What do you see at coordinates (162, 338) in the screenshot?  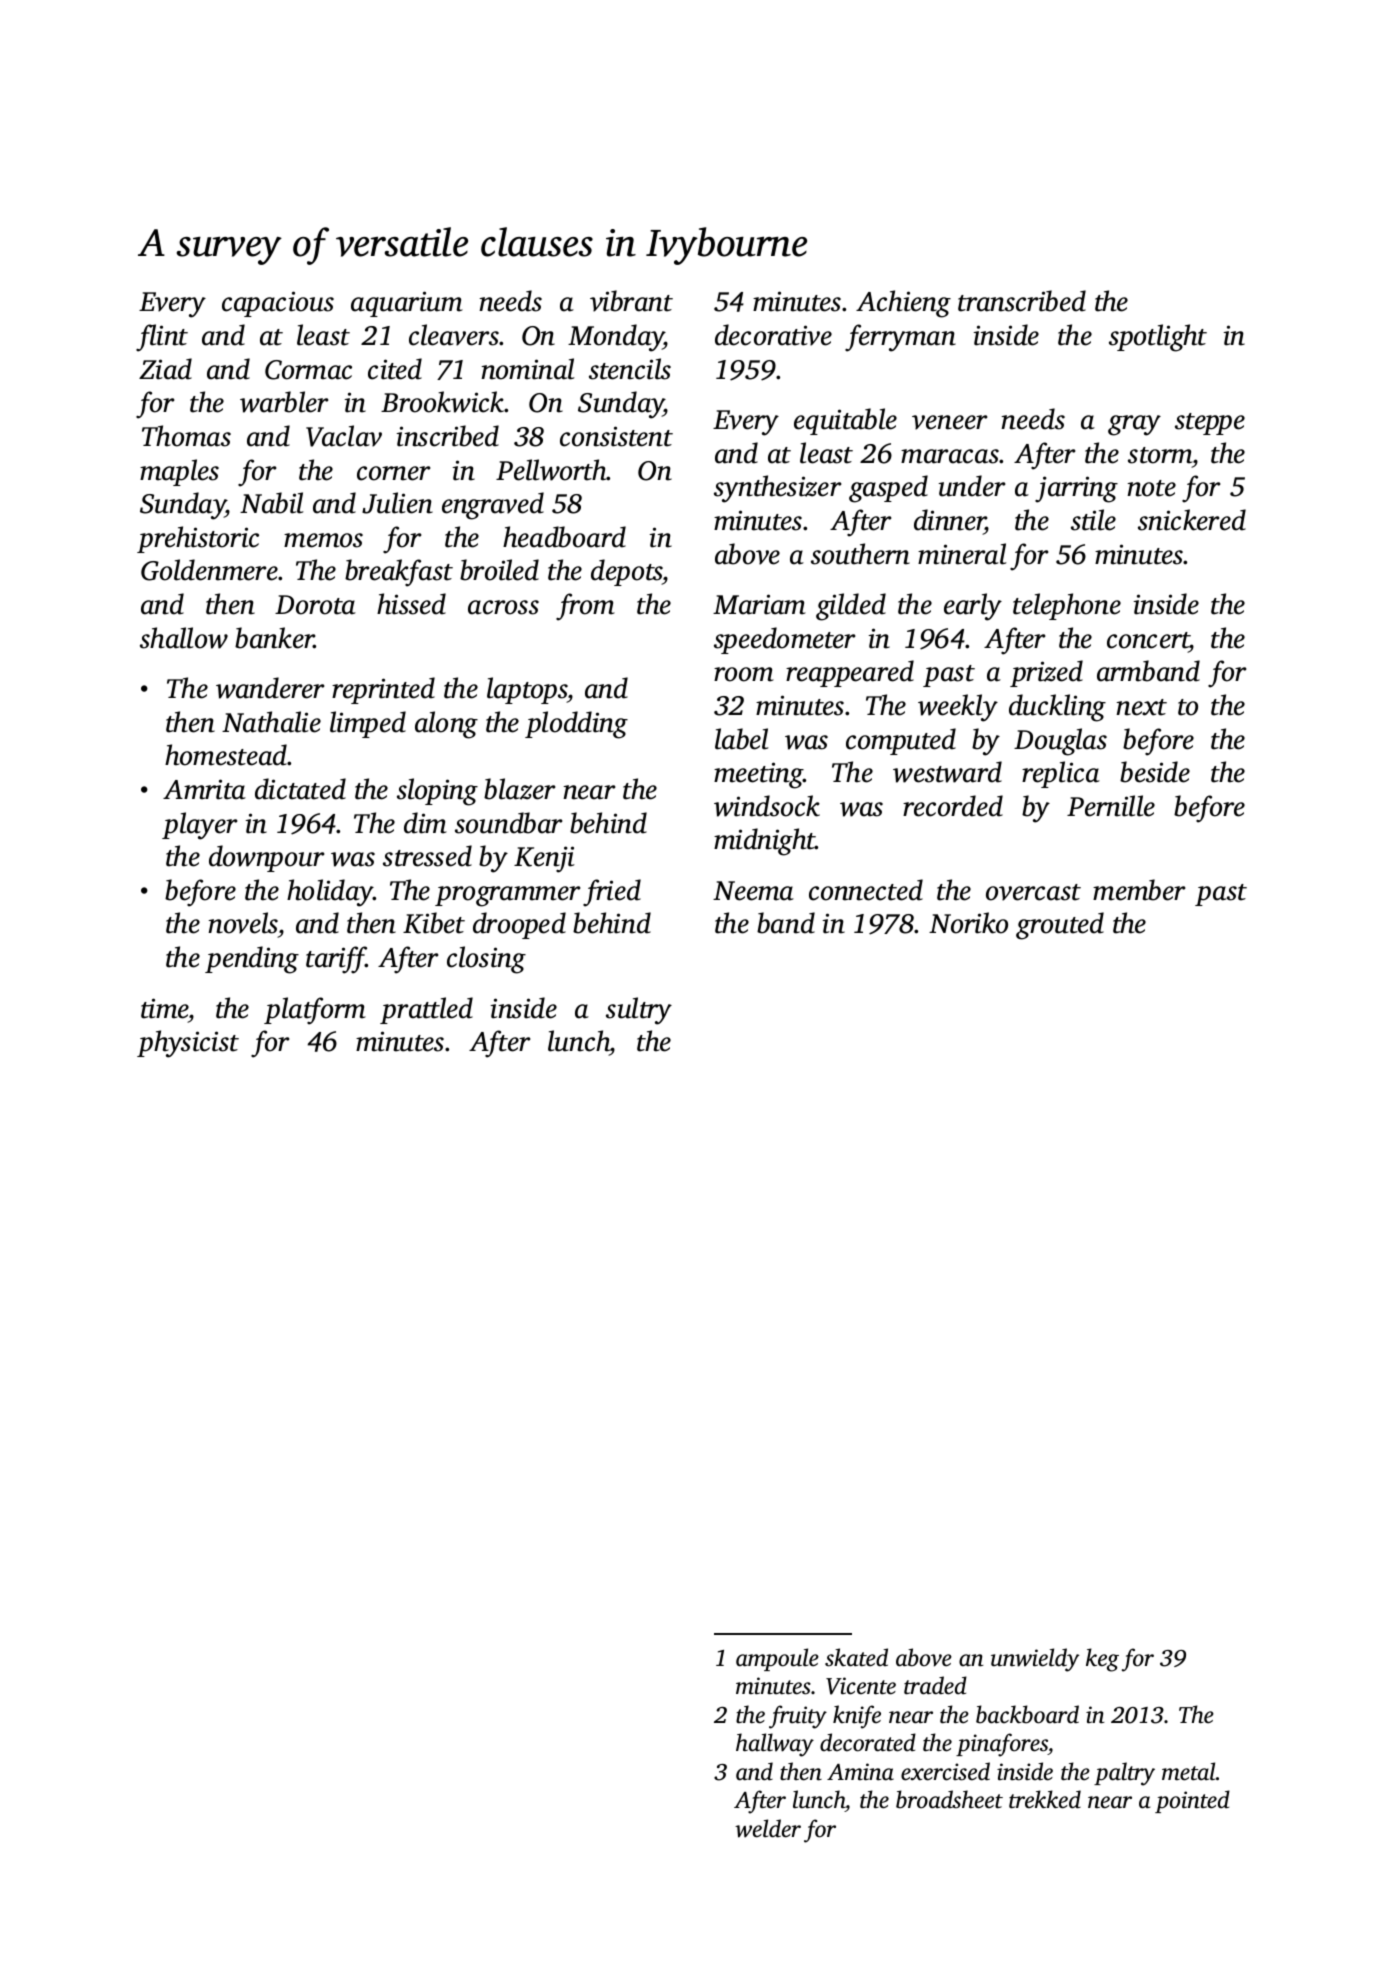 I see `flint` at bounding box center [162, 338].
